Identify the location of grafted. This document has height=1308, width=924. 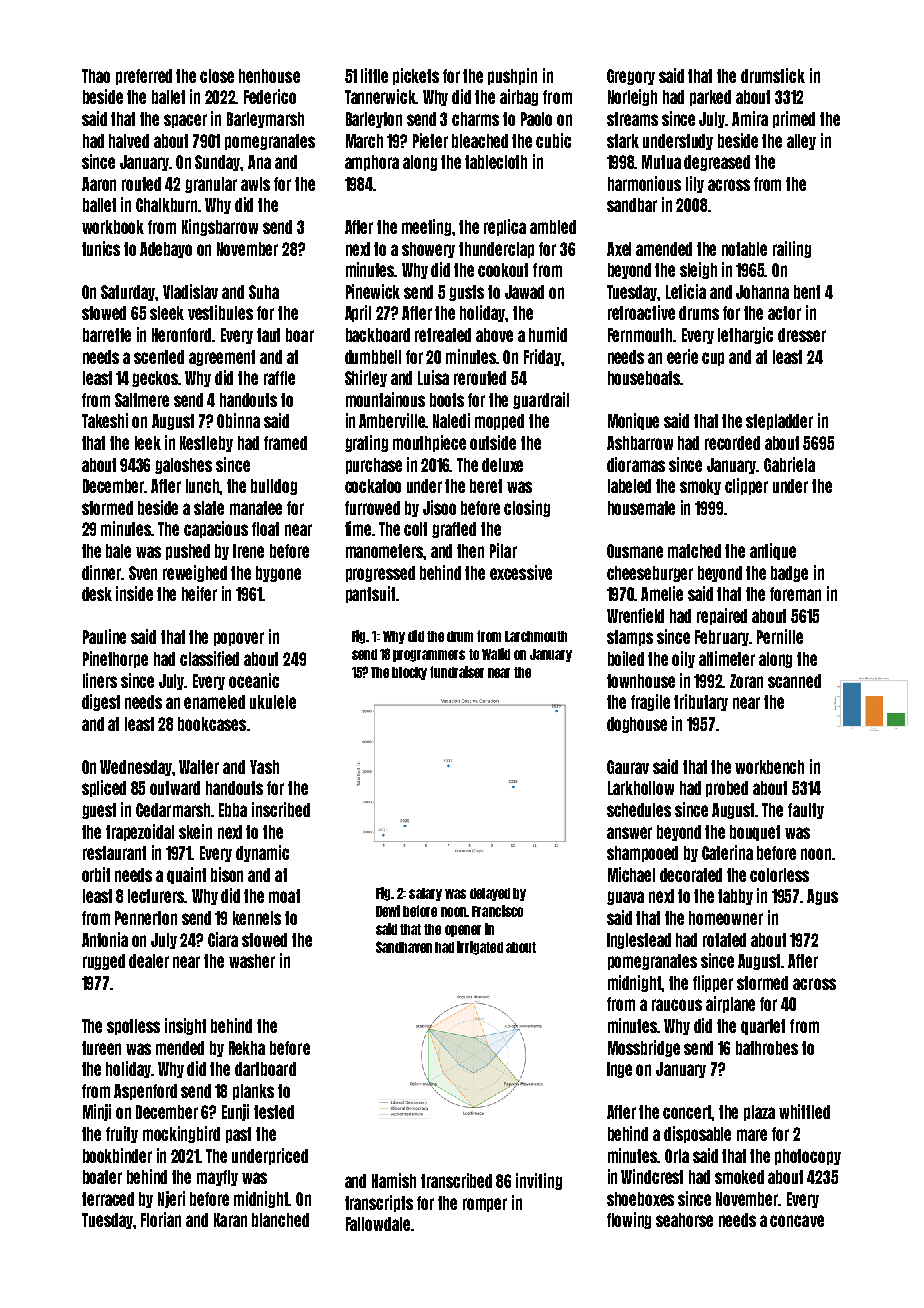
(454, 530).
